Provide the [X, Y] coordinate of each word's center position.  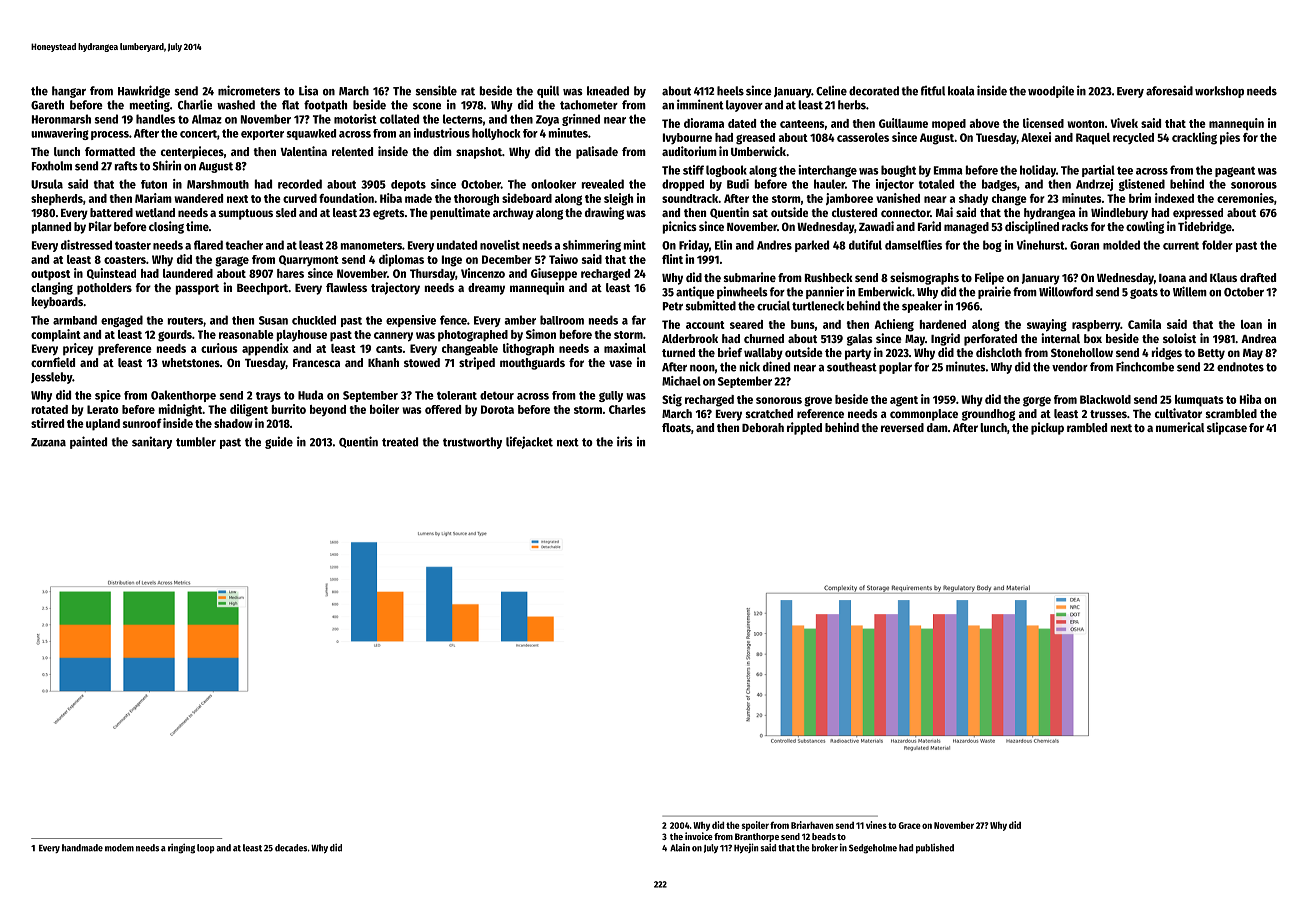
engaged [122, 321]
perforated [990, 340]
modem [119, 848]
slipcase [1227, 428]
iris [625, 441]
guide [279, 442]
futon [154, 184]
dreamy [486, 289]
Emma [948, 170]
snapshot [479, 153]
